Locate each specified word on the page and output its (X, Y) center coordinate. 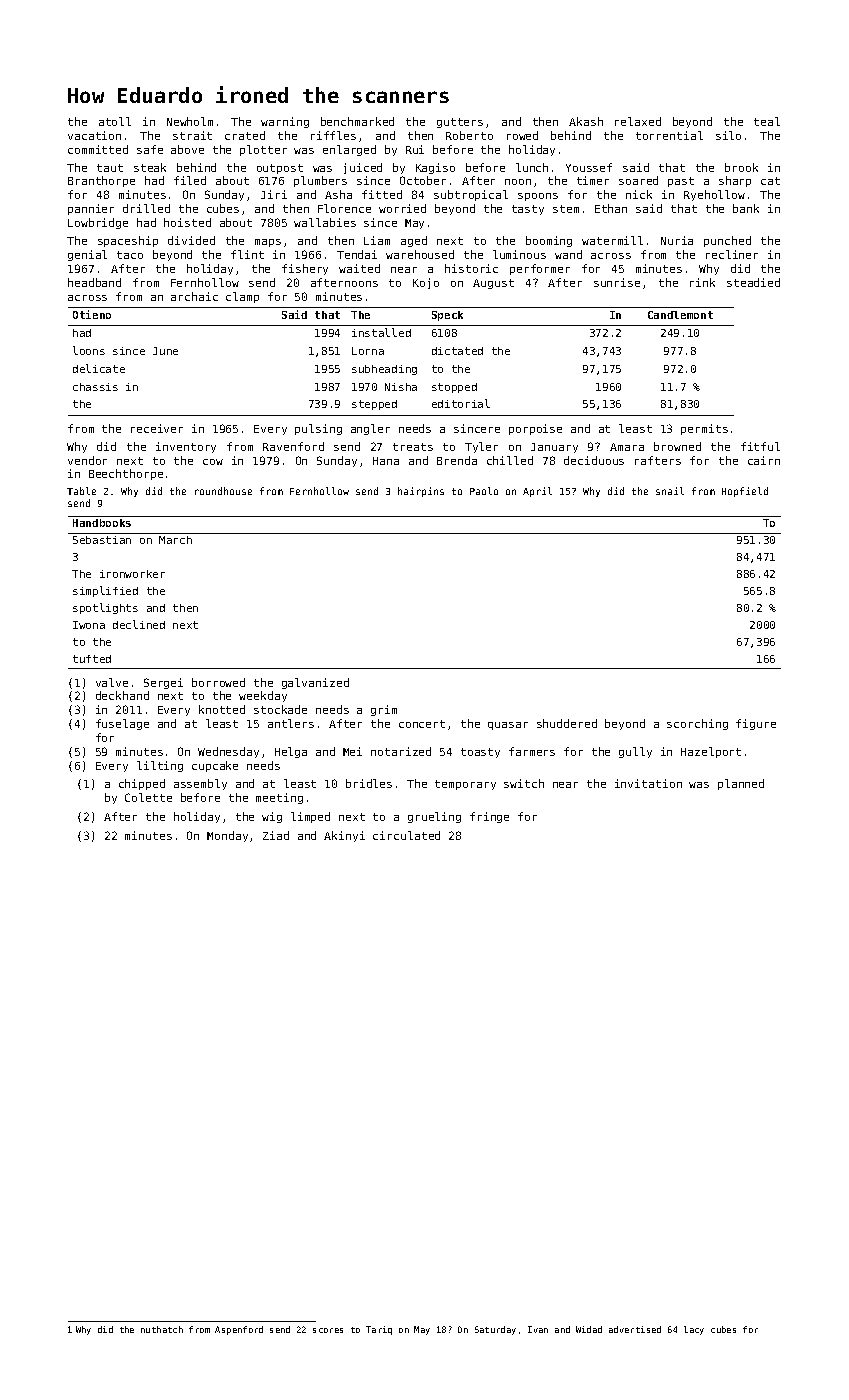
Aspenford (239, 1330)
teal (767, 121)
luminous (519, 254)
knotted (222, 709)
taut (110, 168)
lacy (694, 1330)
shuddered (567, 723)
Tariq (379, 1330)
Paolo (484, 491)
